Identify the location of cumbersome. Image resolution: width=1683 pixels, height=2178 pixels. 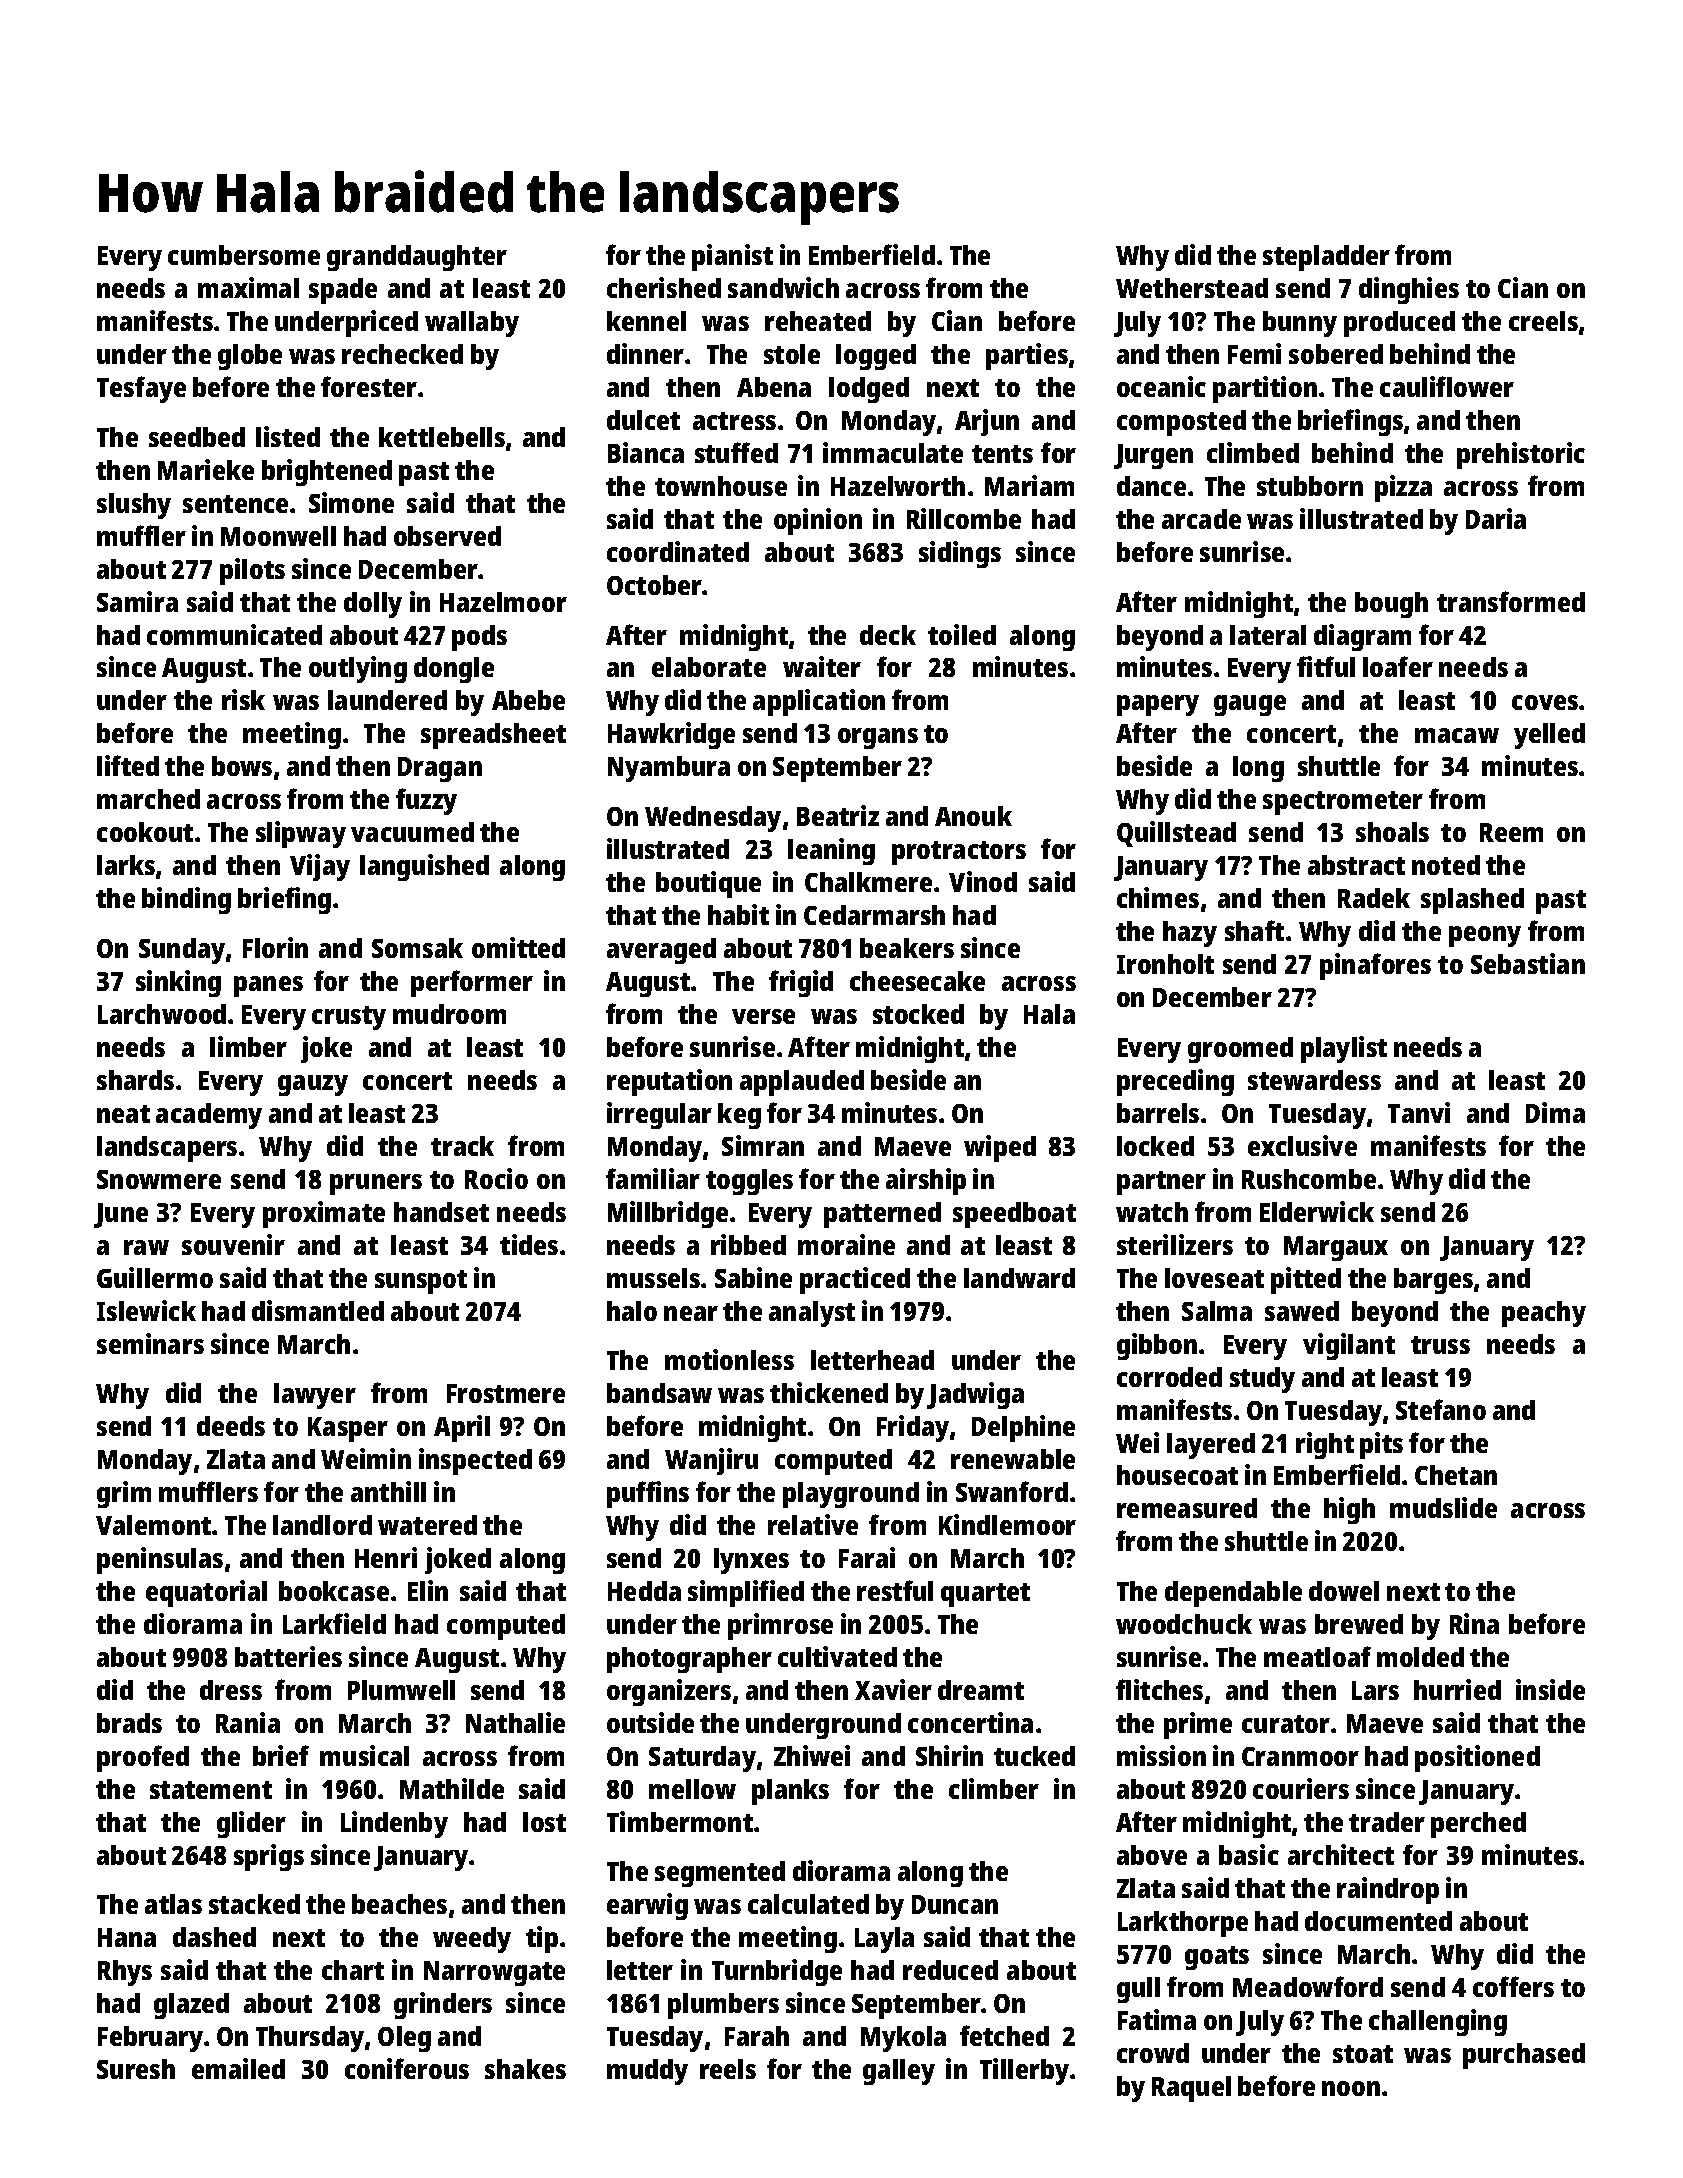
(244, 255).
